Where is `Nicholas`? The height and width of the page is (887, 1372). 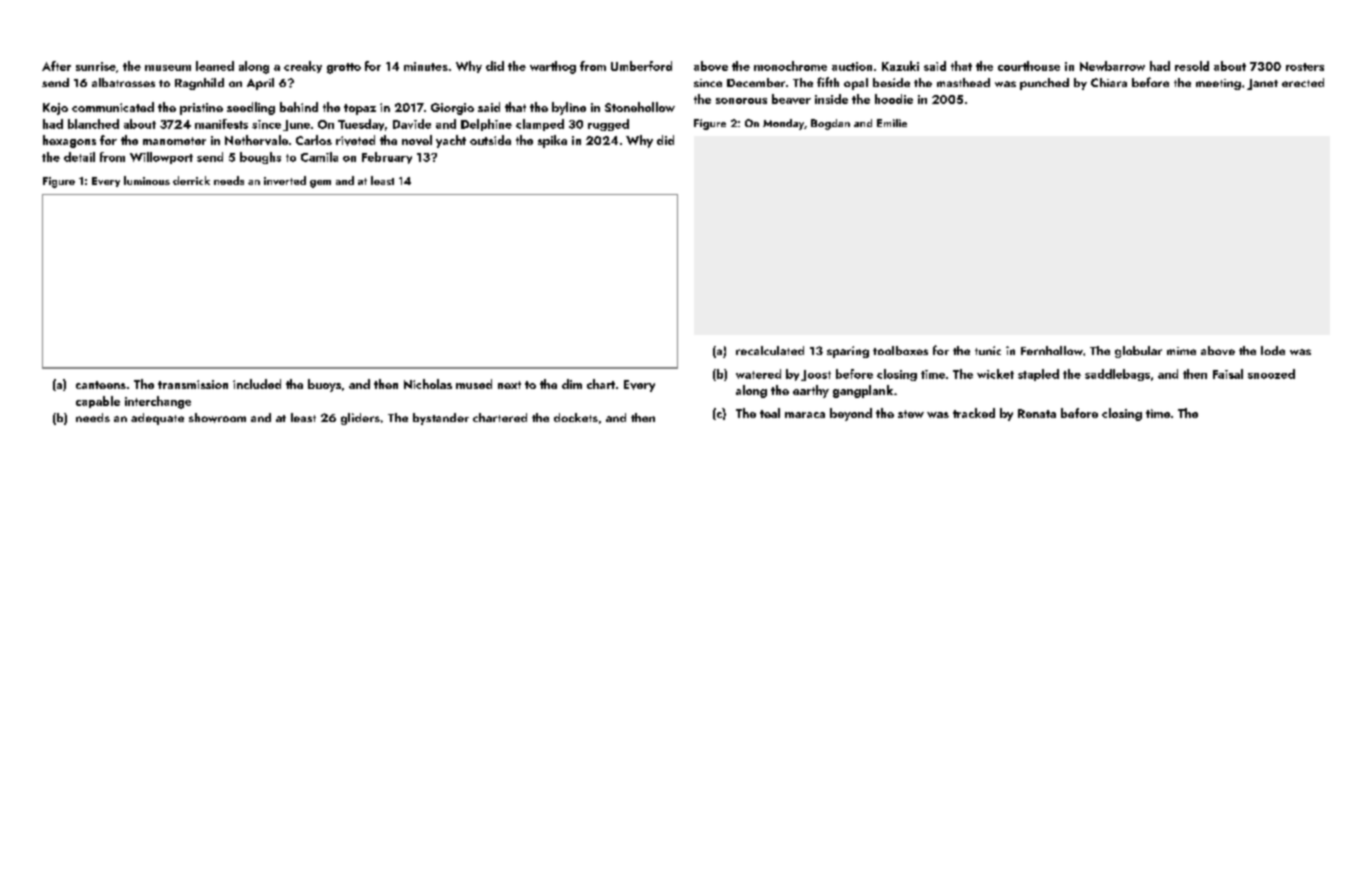
Nicholas is located at coordinates (428, 384).
